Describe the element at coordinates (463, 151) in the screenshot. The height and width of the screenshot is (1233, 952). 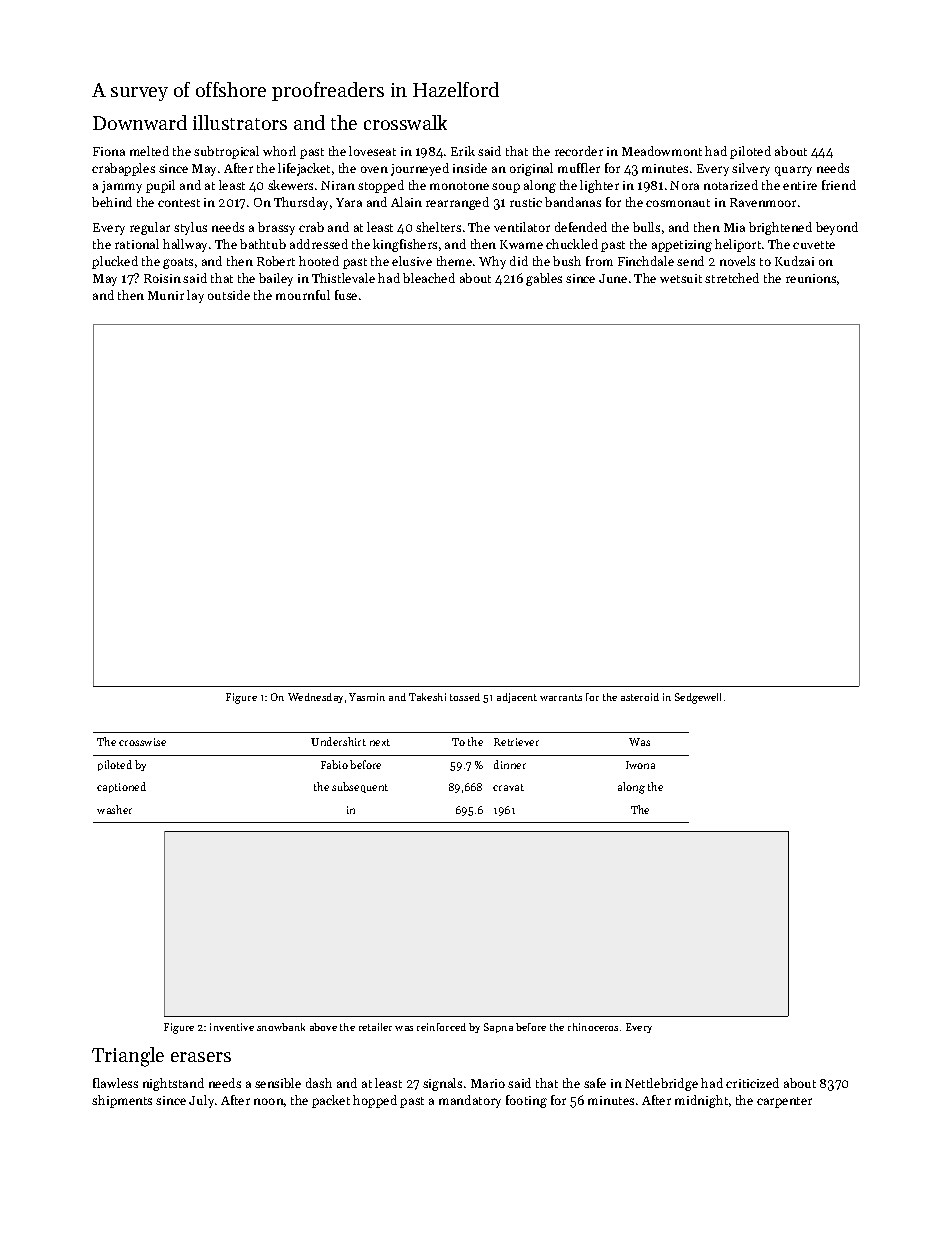
I see `Erik` at that location.
